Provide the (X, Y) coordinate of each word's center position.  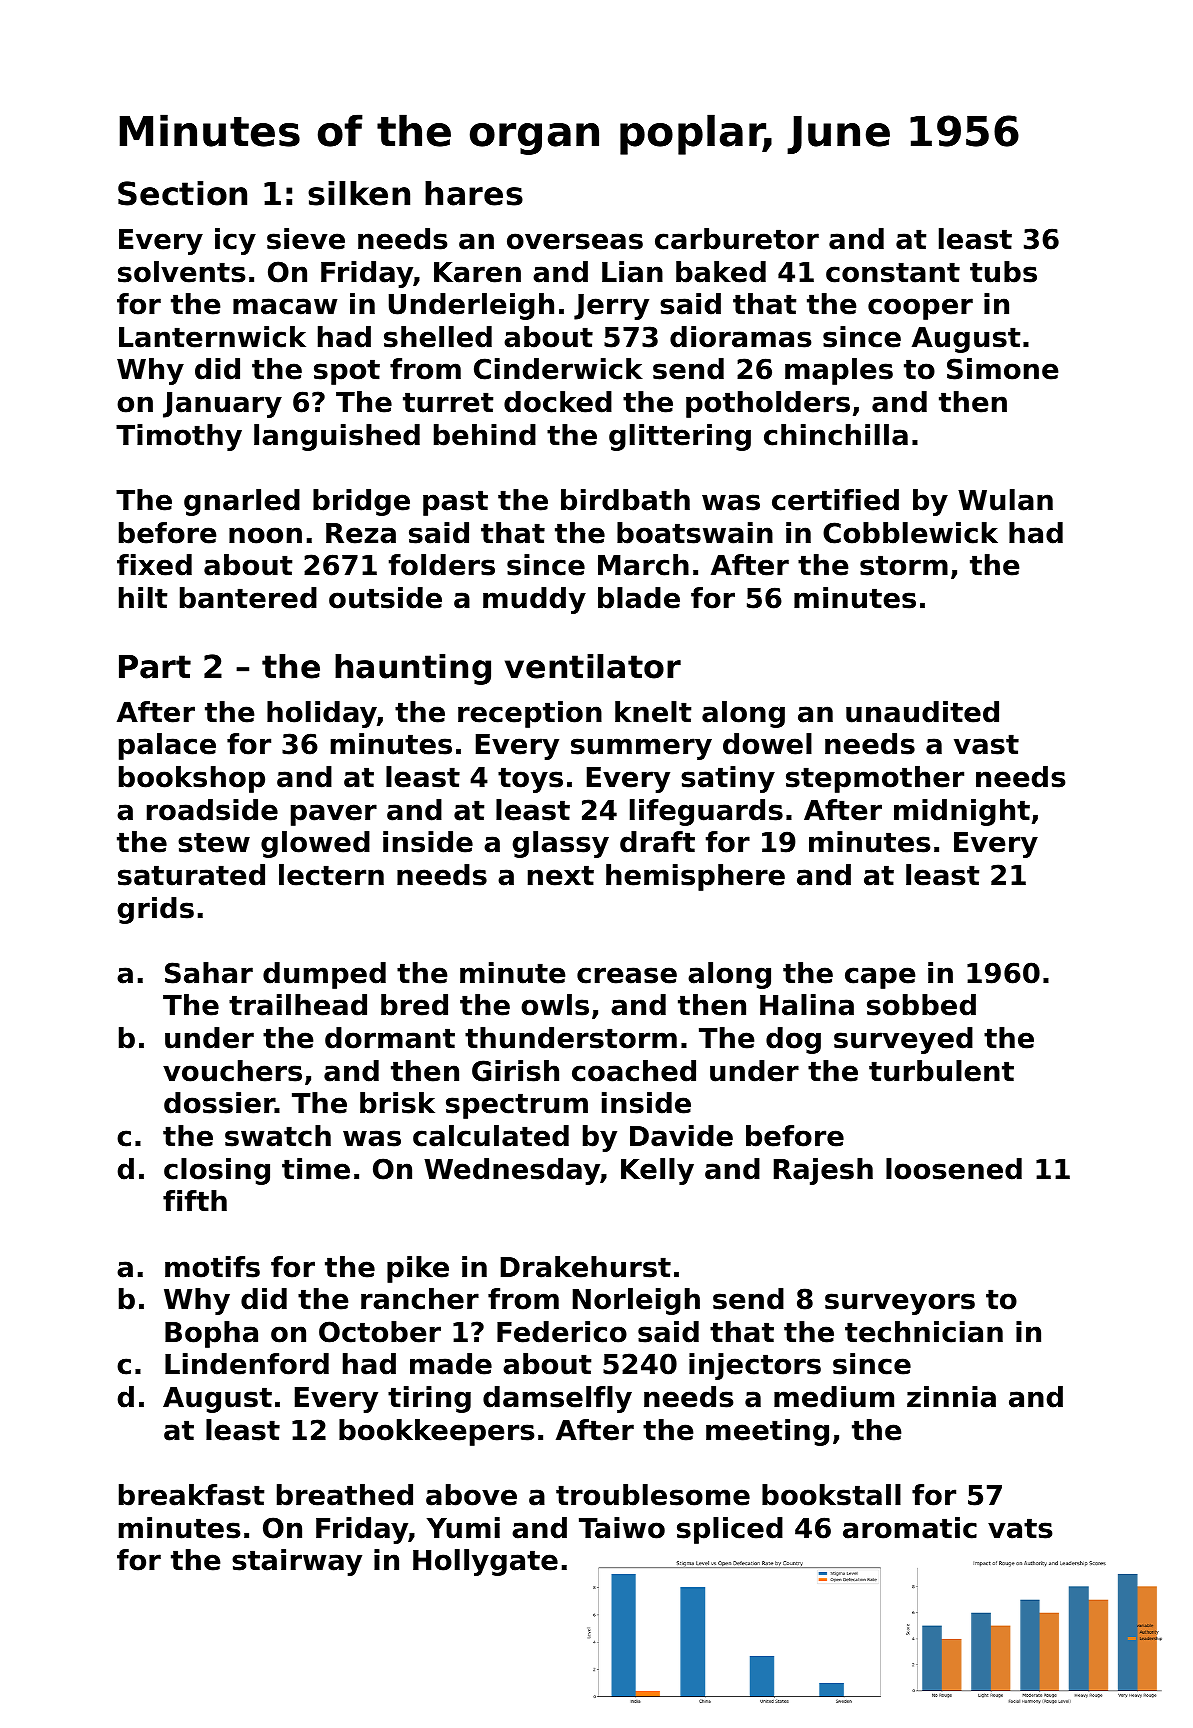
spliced (730, 1530)
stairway (297, 1562)
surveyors (900, 1304)
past (455, 503)
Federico (562, 1332)
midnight (962, 812)
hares (474, 193)
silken (359, 193)
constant (893, 272)
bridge (361, 502)
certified (835, 500)
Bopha (211, 1334)
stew (214, 842)
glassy (561, 844)
